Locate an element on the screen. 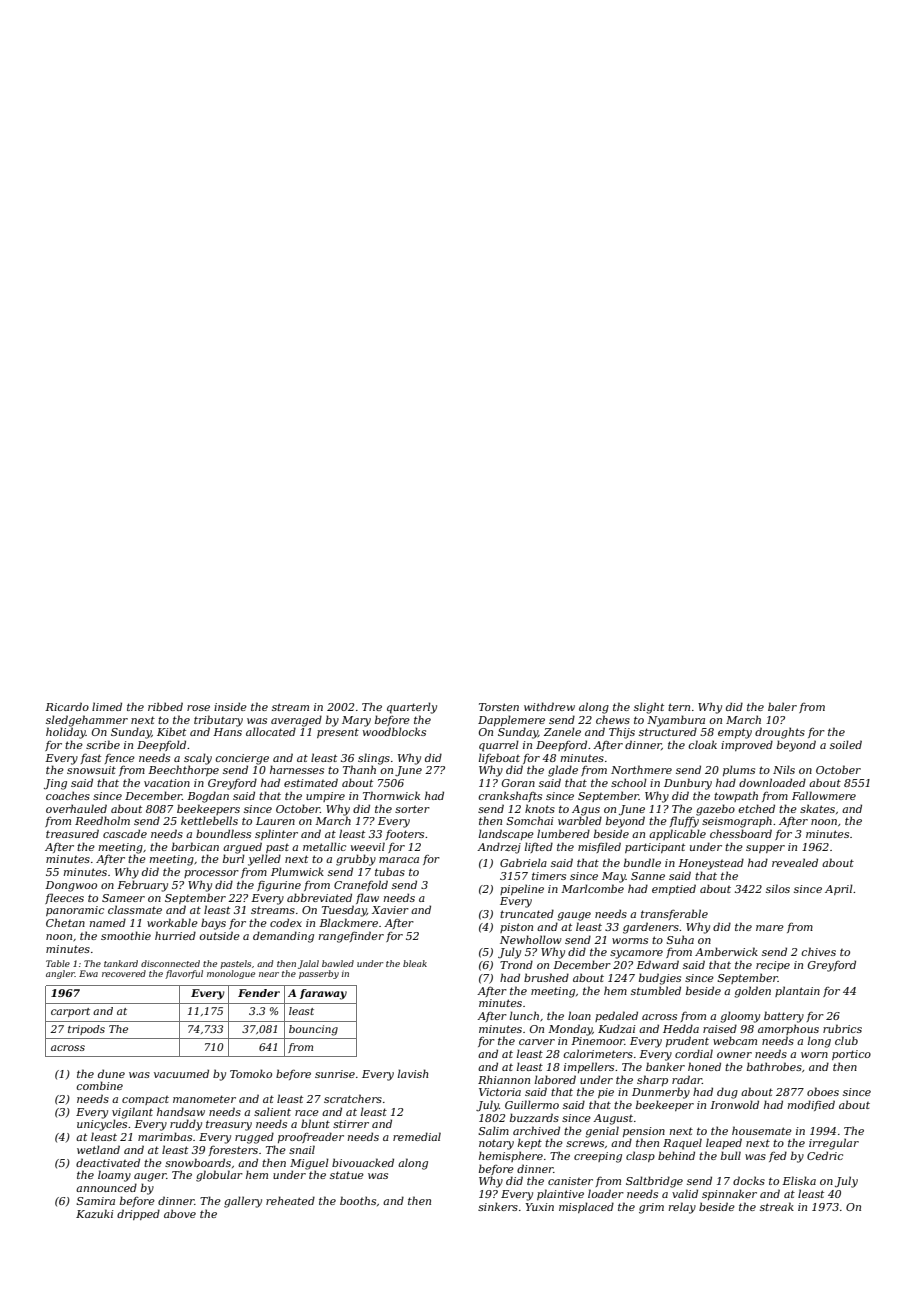 The width and height of the screenshot is (924, 1308). Newhollow is located at coordinates (531, 939).
